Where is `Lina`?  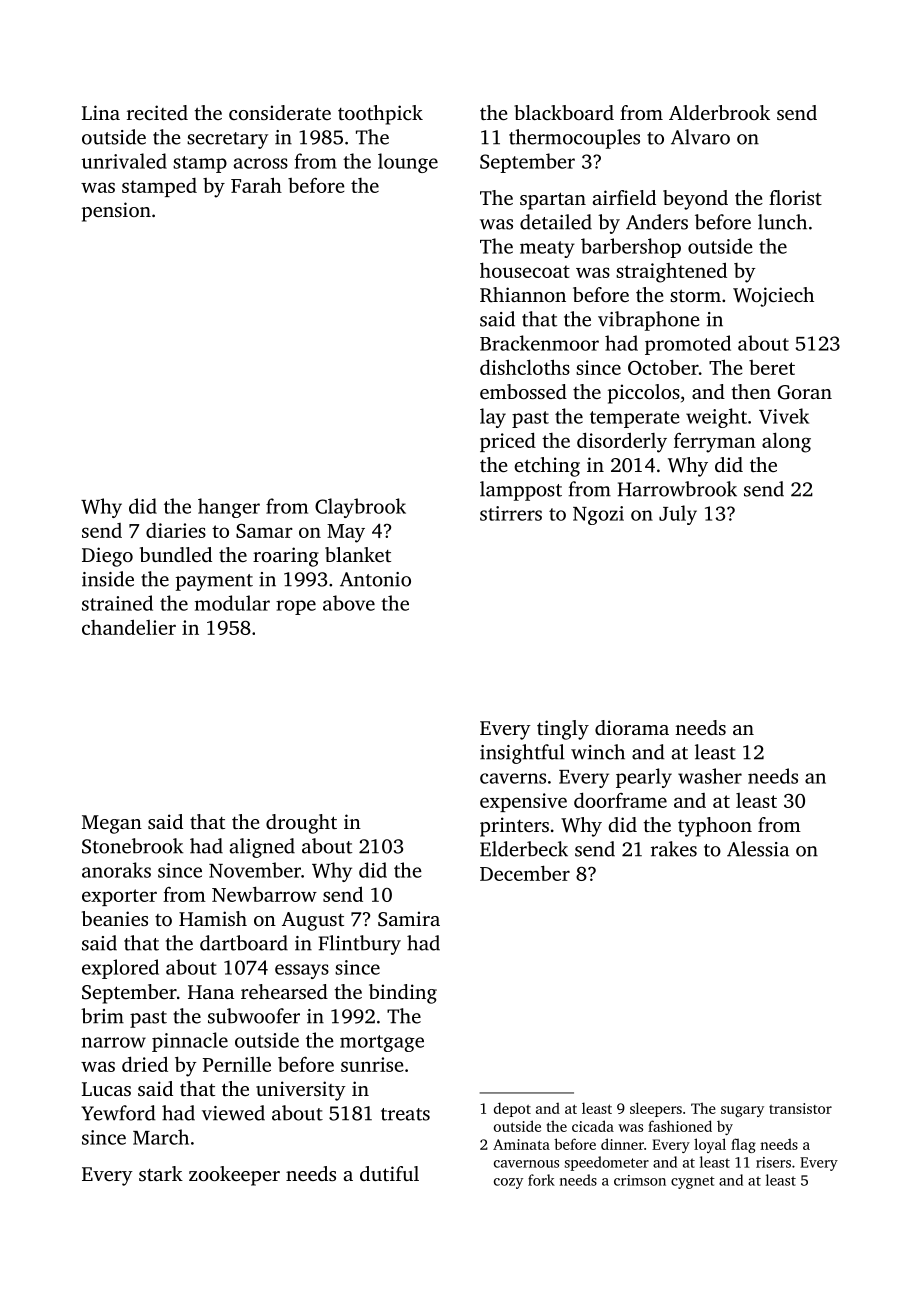
Lina is located at coordinates (101, 112).
